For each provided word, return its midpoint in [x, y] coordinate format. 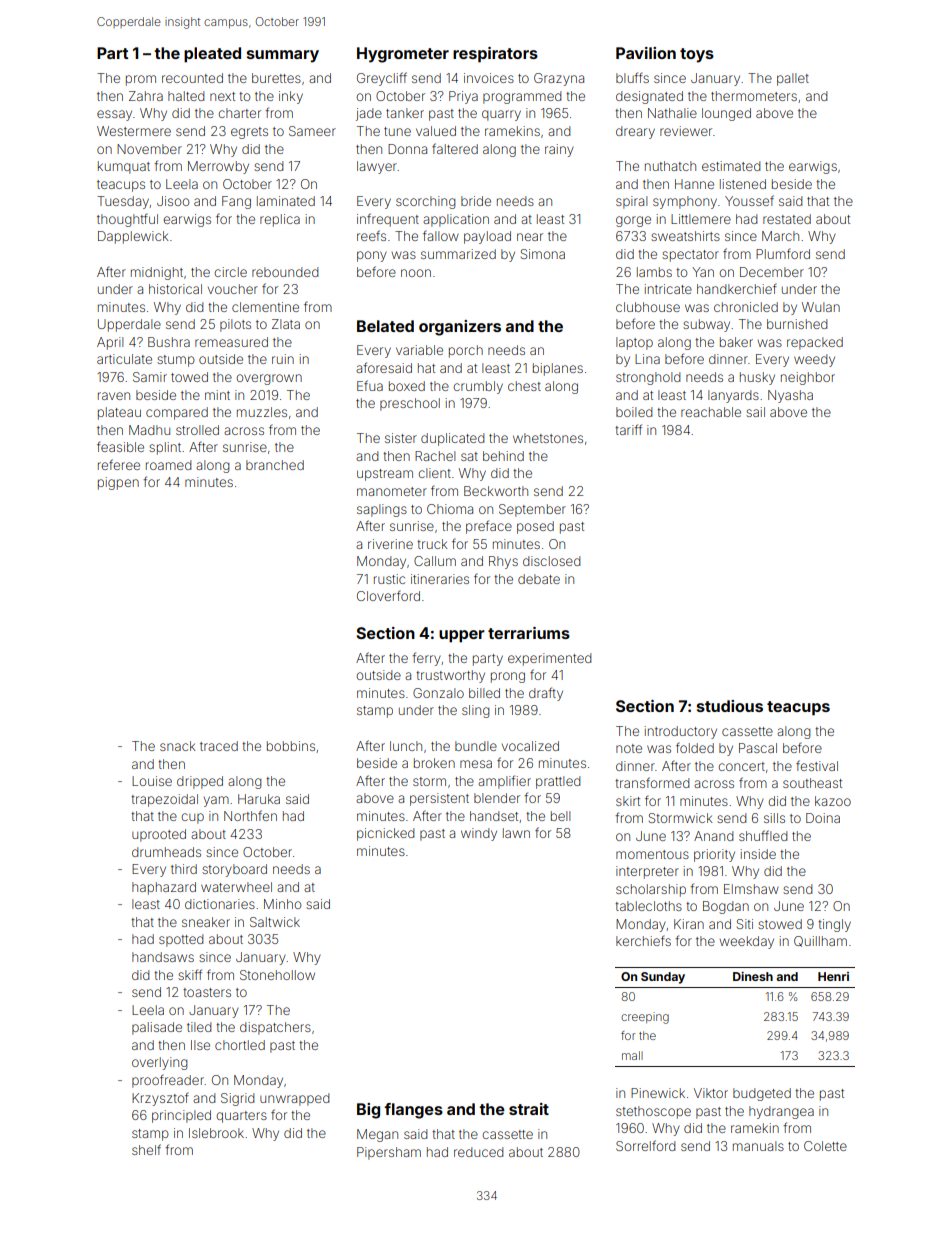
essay [114, 115]
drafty [546, 694]
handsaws [163, 957]
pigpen [118, 483]
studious [730, 706]
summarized [458, 254]
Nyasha [790, 396]
